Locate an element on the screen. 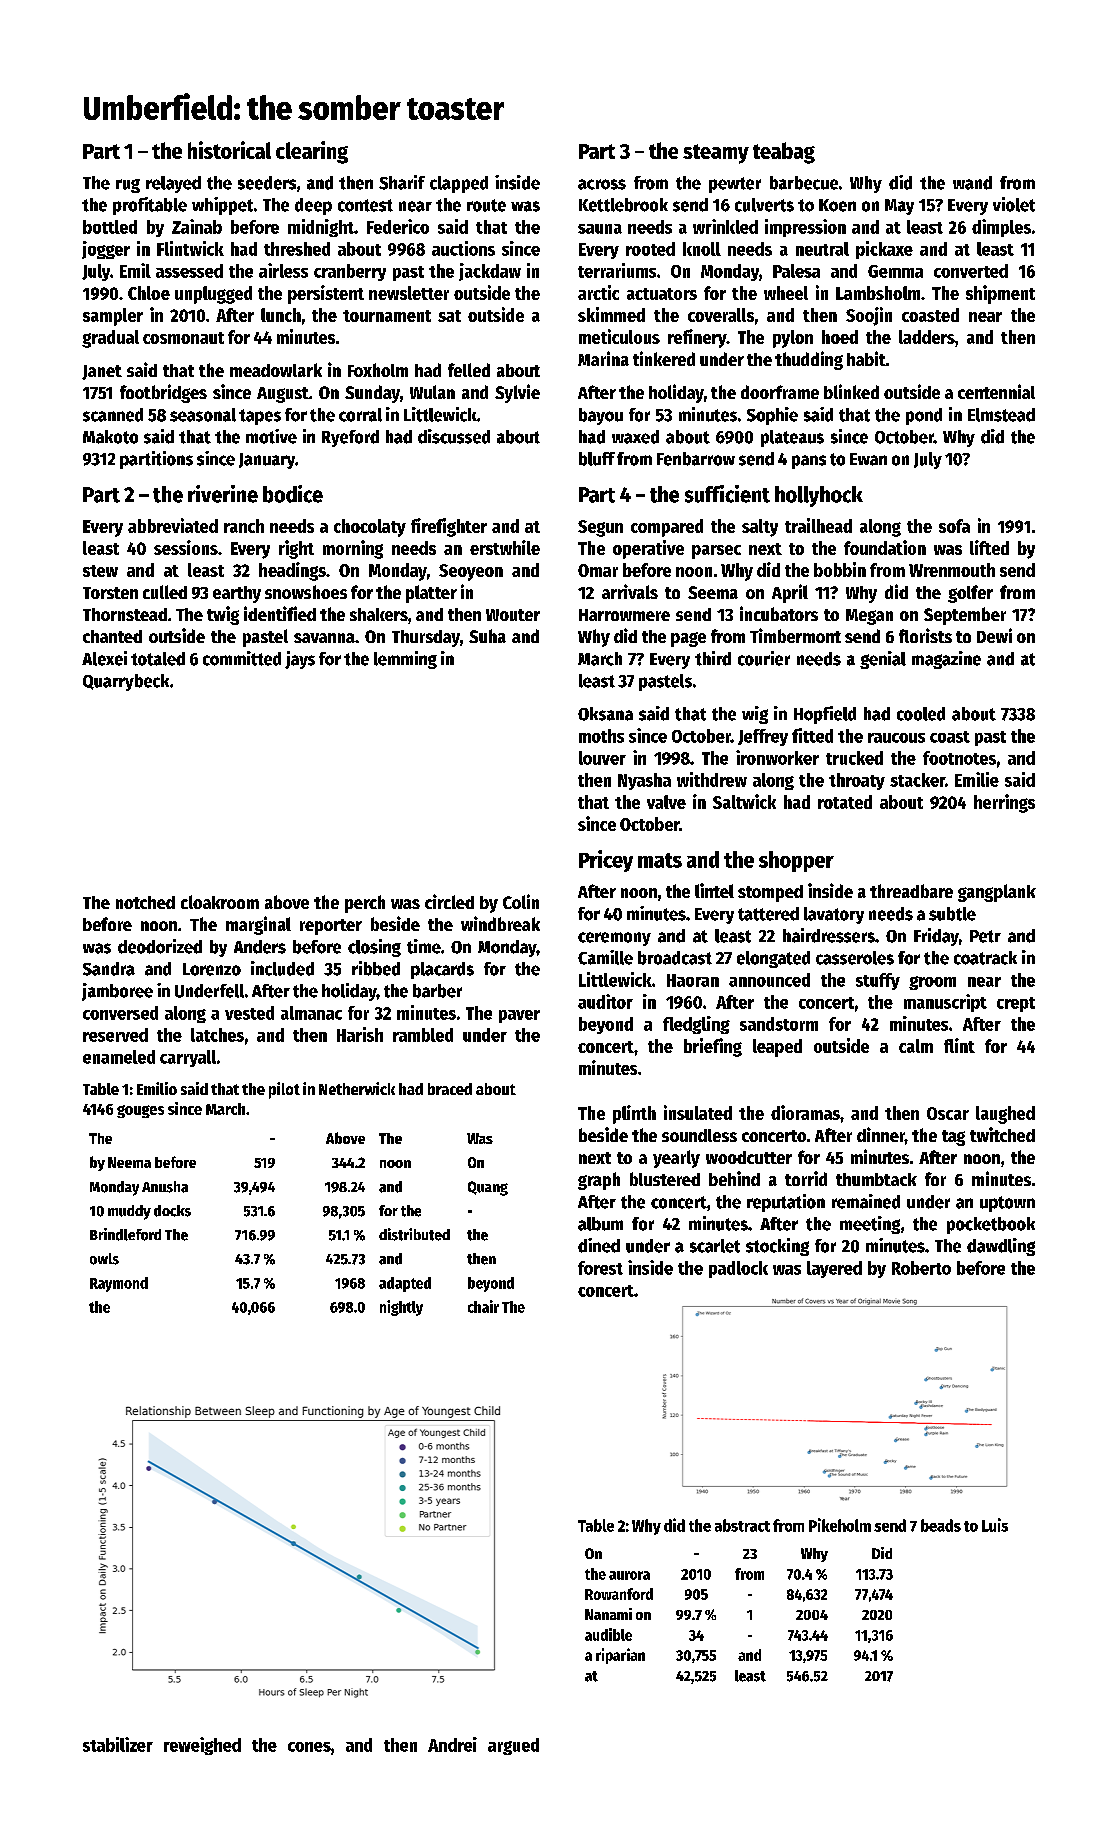 This screenshot has height=1841, width=1118. violet is located at coordinates (1014, 204).
